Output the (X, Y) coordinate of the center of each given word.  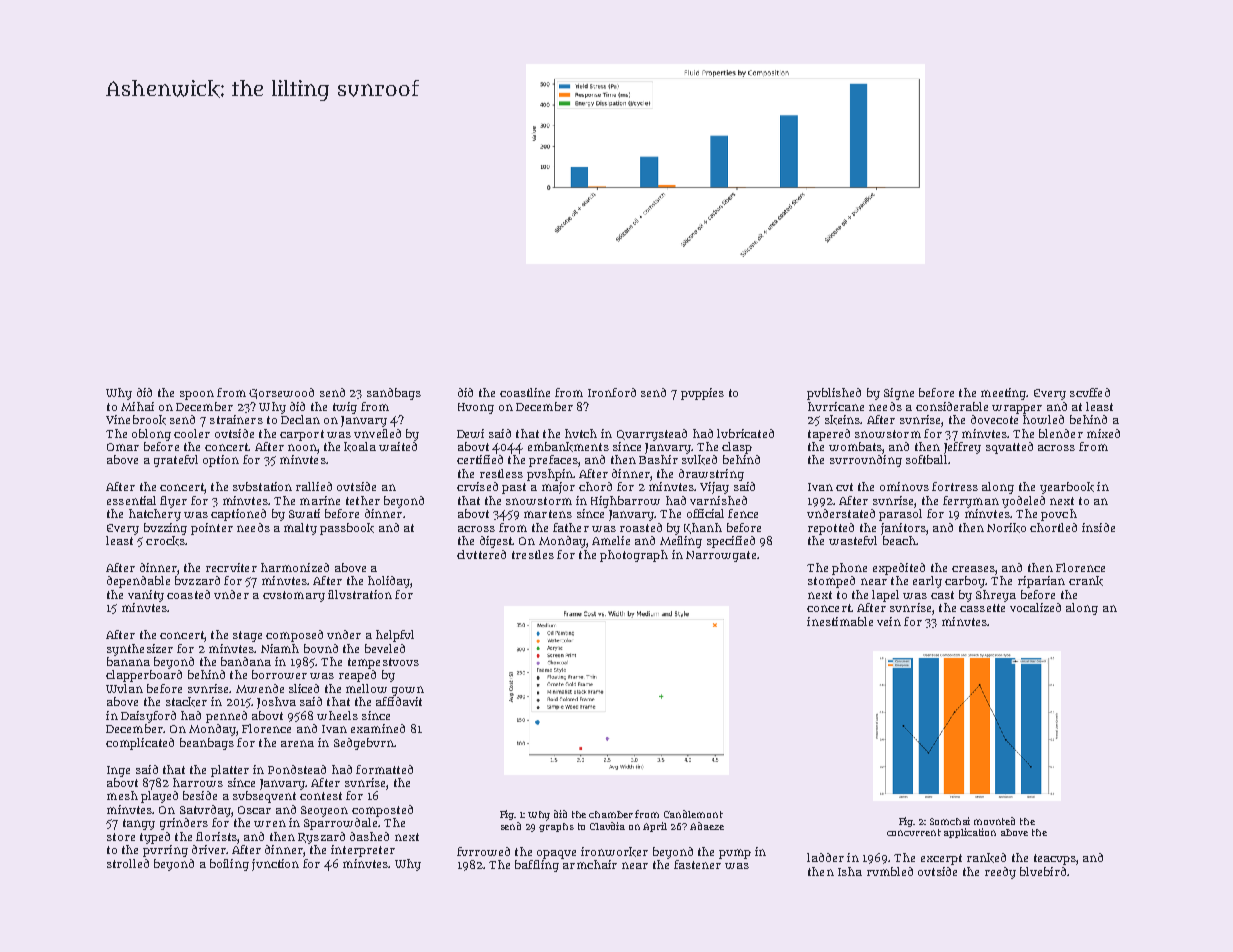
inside (1098, 527)
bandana (246, 661)
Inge (118, 771)
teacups (1055, 859)
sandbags (394, 394)
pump (735, 854)
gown (408, 691)
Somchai (950, 821)
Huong (476, 408)
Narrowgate (721, 556)
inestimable (840, 621)
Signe (899, 394)
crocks (165, 541)
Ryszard (321, 838)
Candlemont (693, 814)
